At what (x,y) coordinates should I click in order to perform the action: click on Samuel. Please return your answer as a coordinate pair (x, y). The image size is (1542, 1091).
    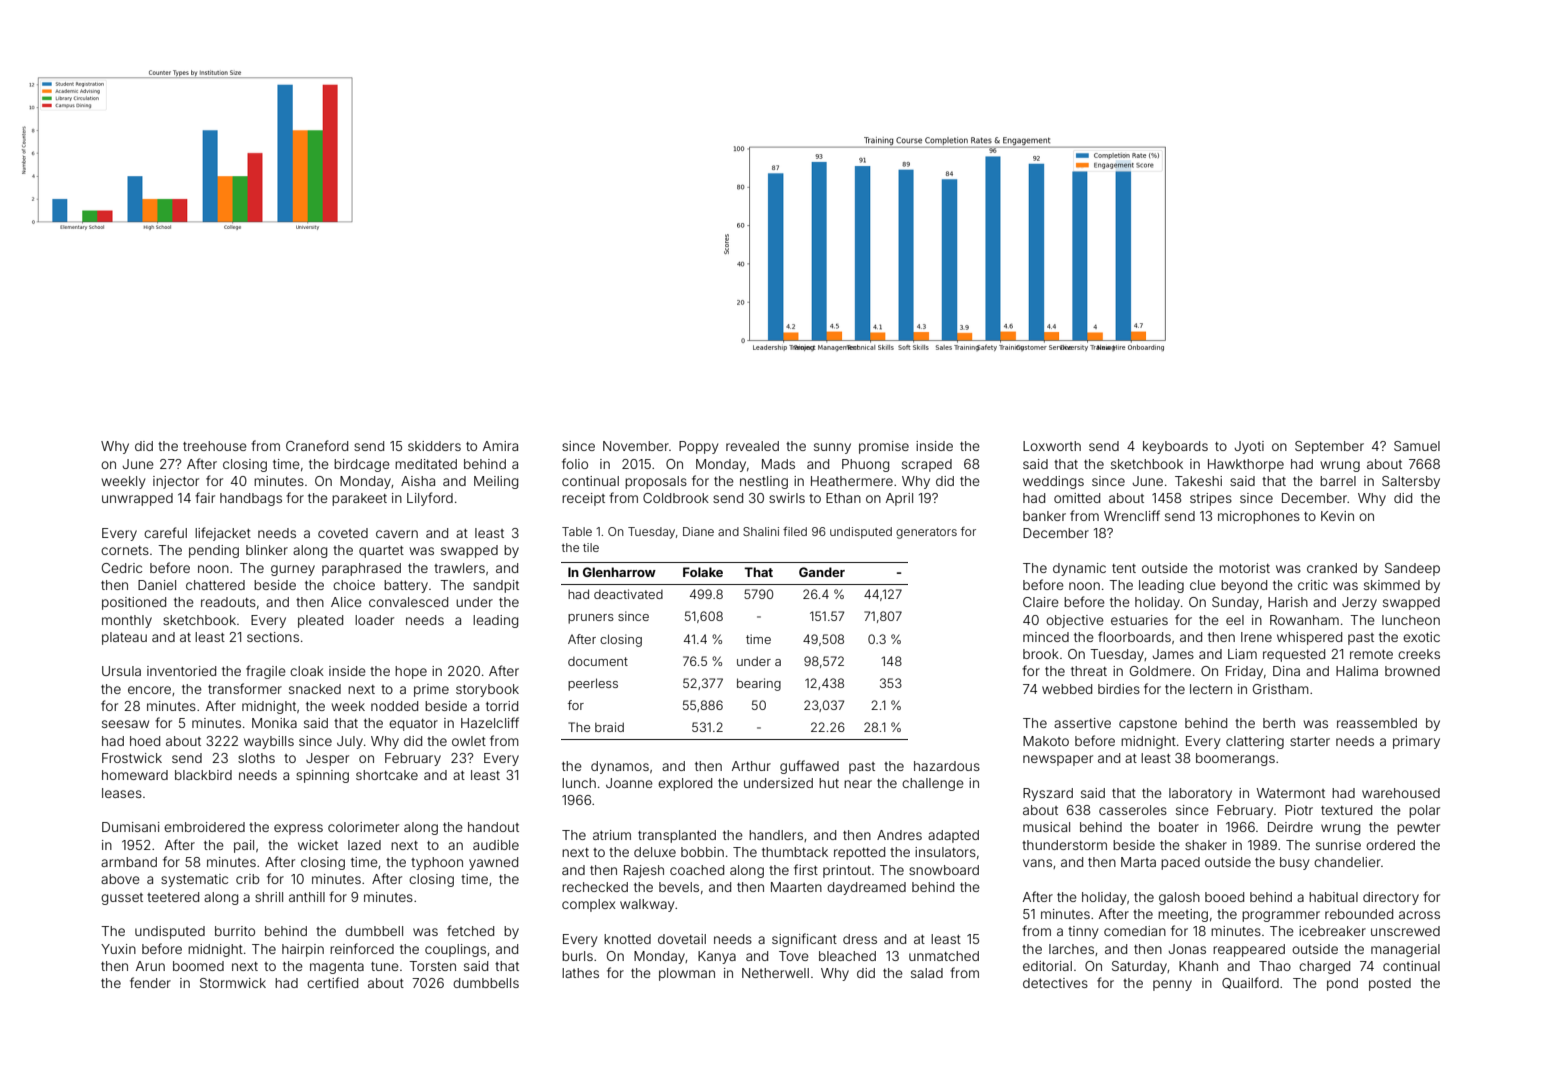
    Looking at the image, I should click on (1417, 446).
